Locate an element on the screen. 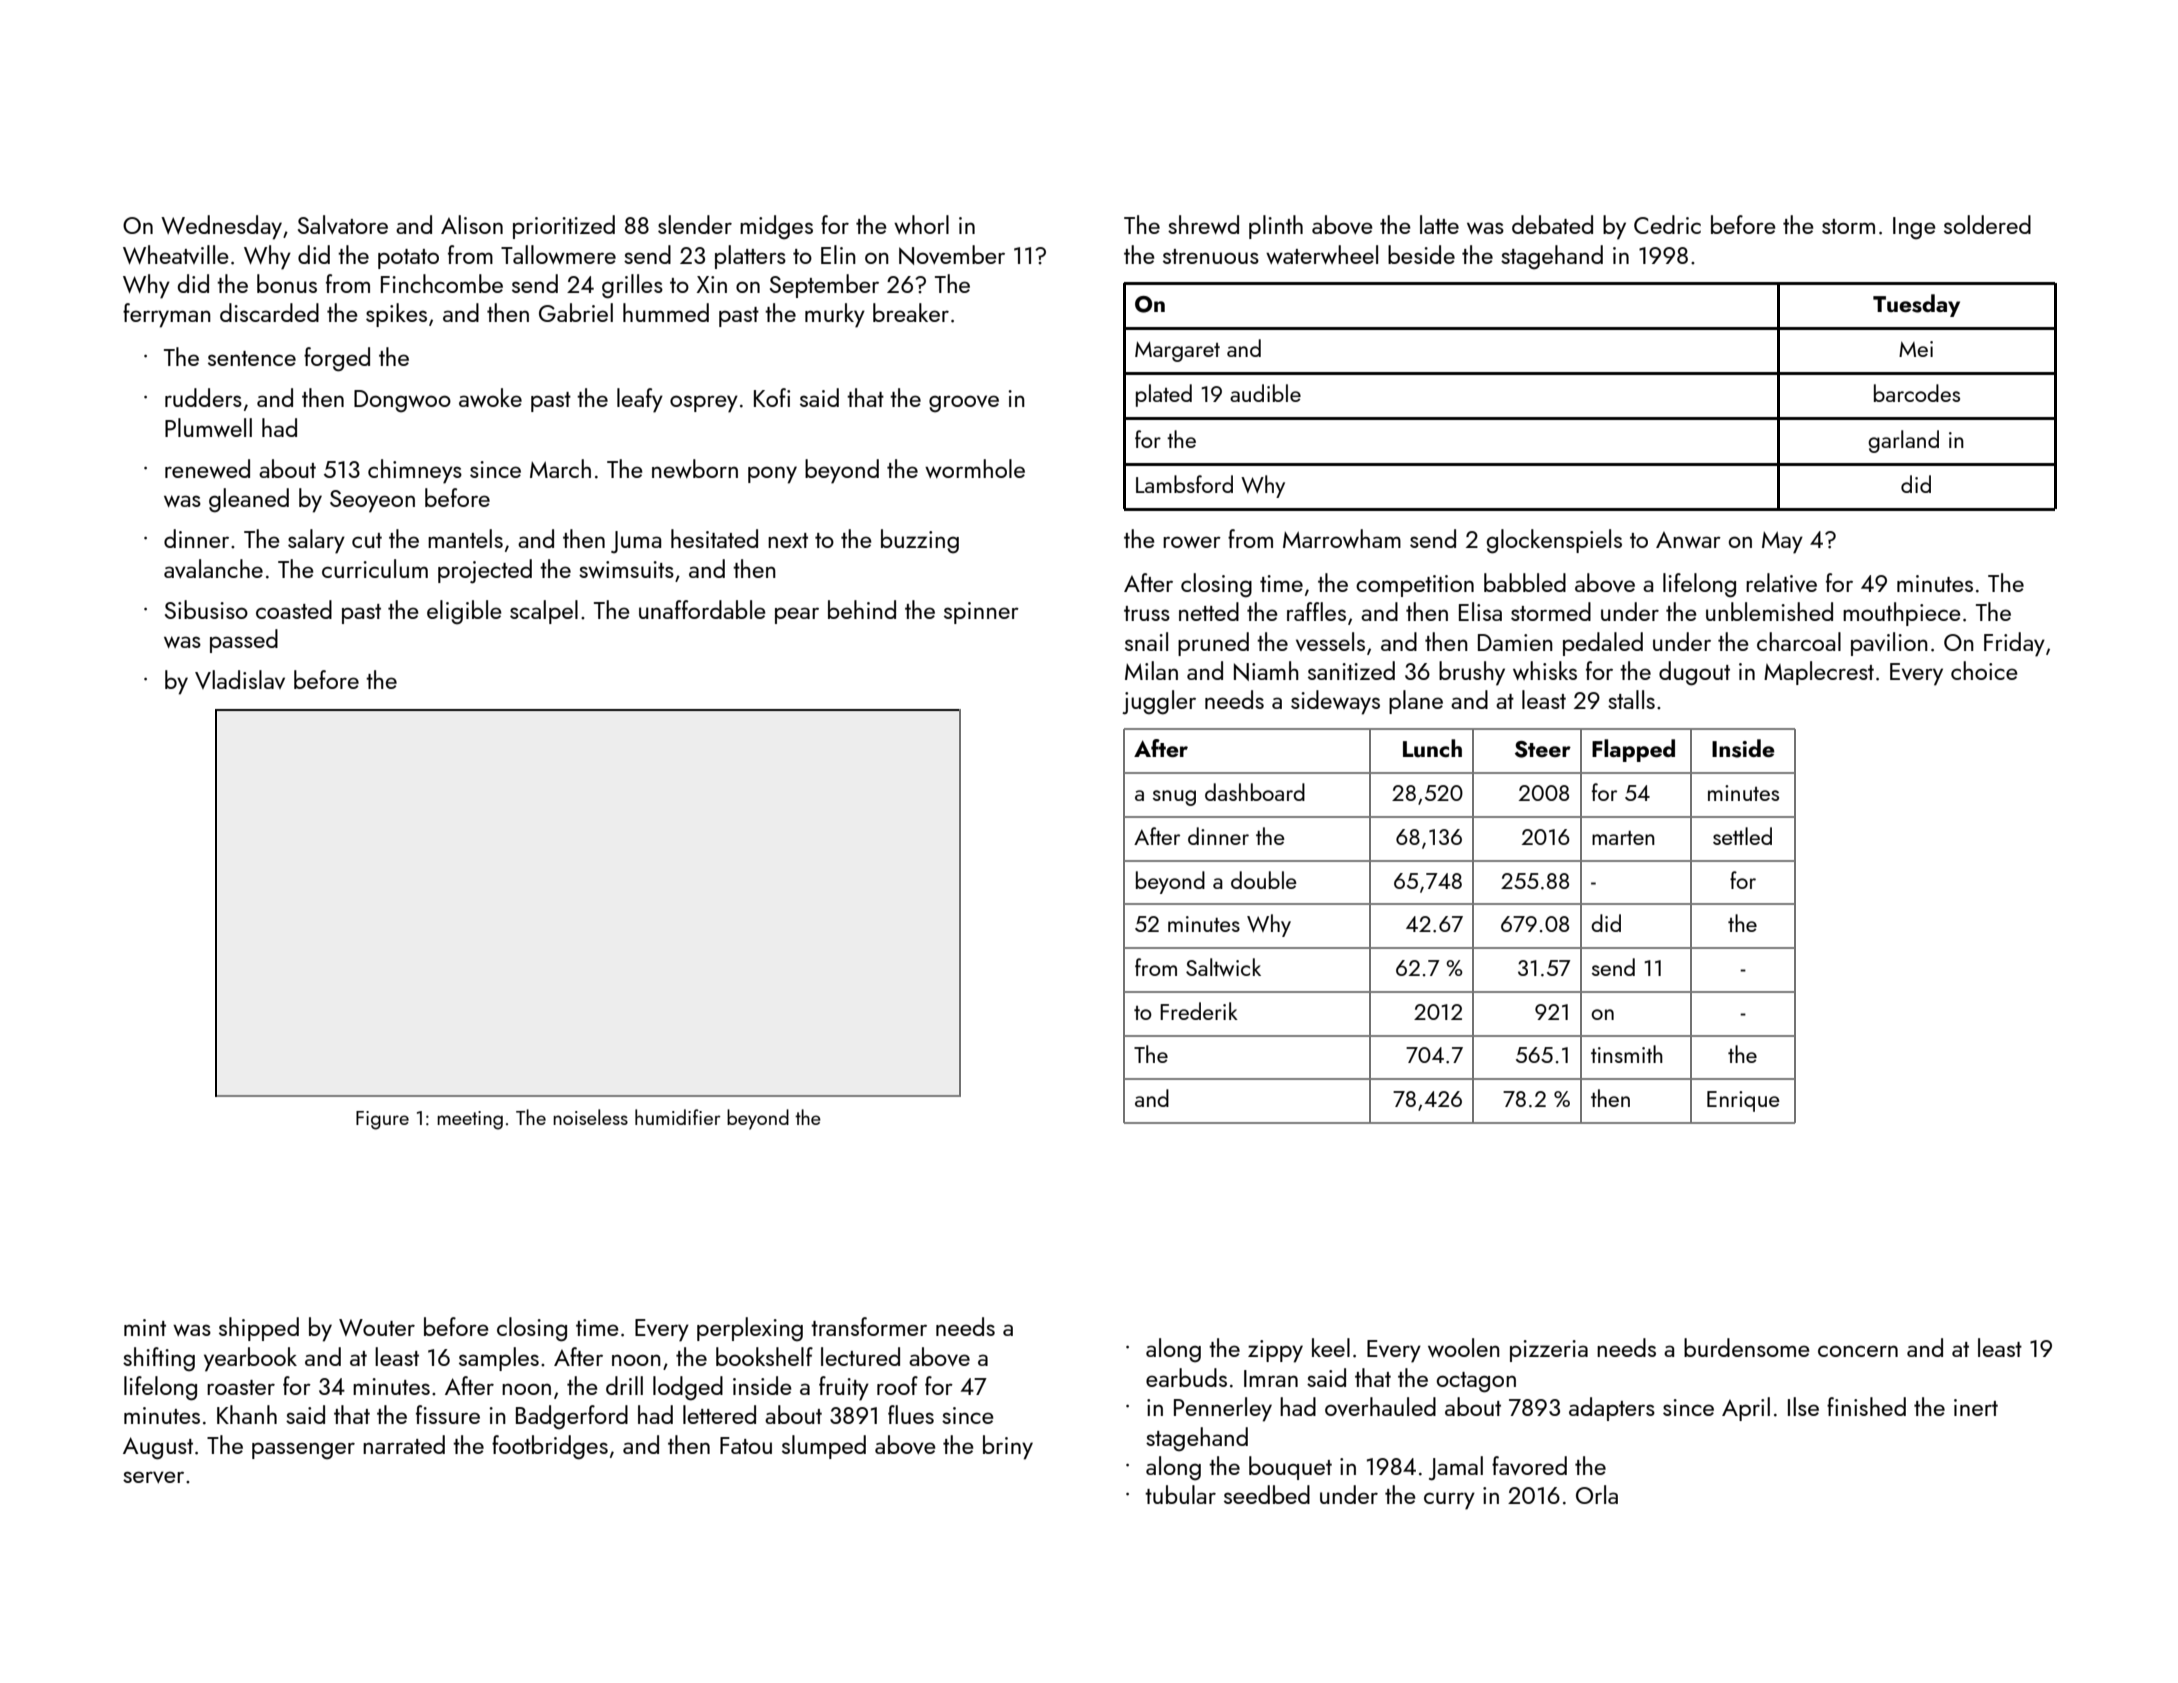 This screenshot has width=2178, height=1683. pony is located at coordinates (772, 475).
